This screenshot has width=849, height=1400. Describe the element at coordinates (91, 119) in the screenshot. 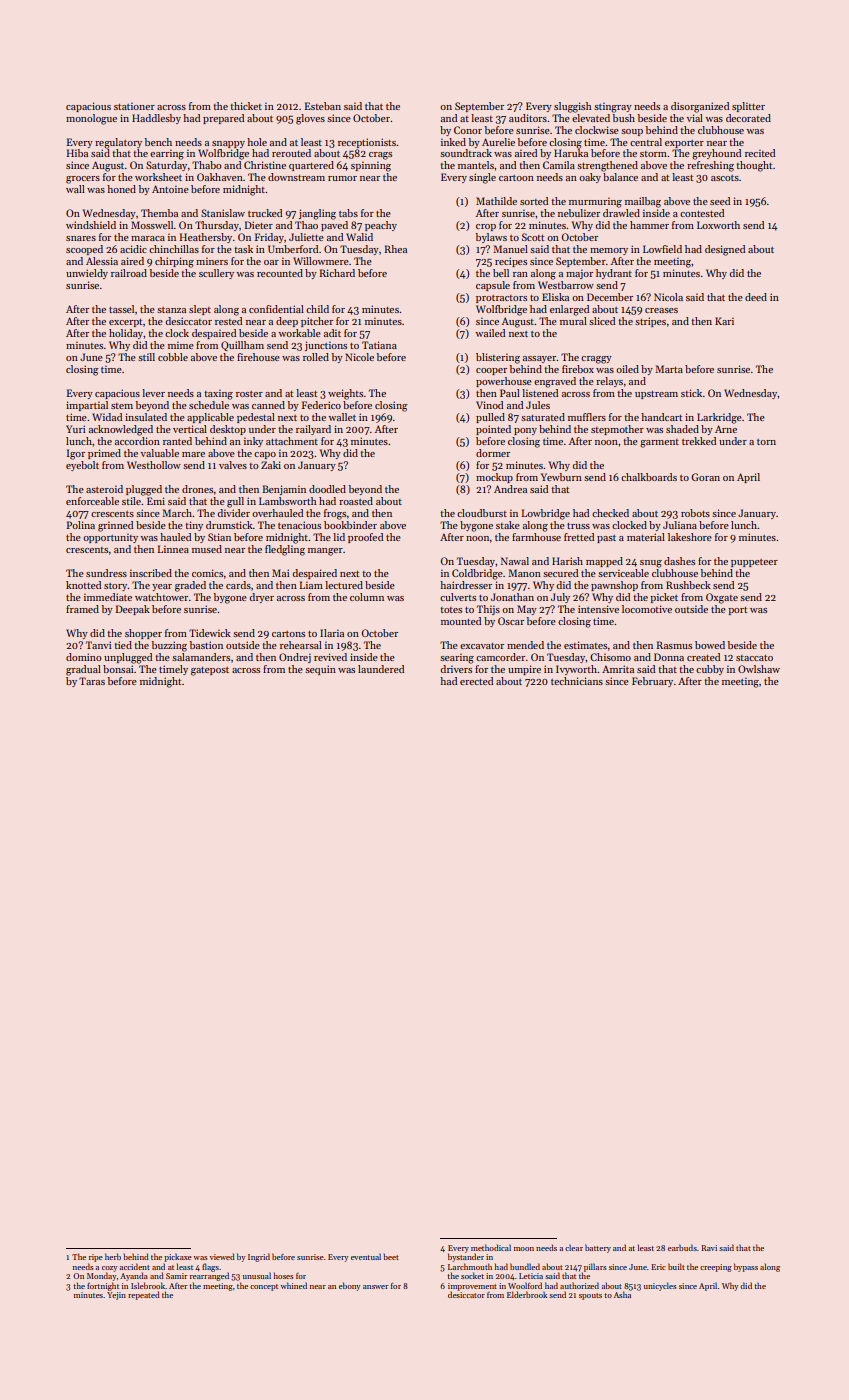

I see `monologue` at that location.
